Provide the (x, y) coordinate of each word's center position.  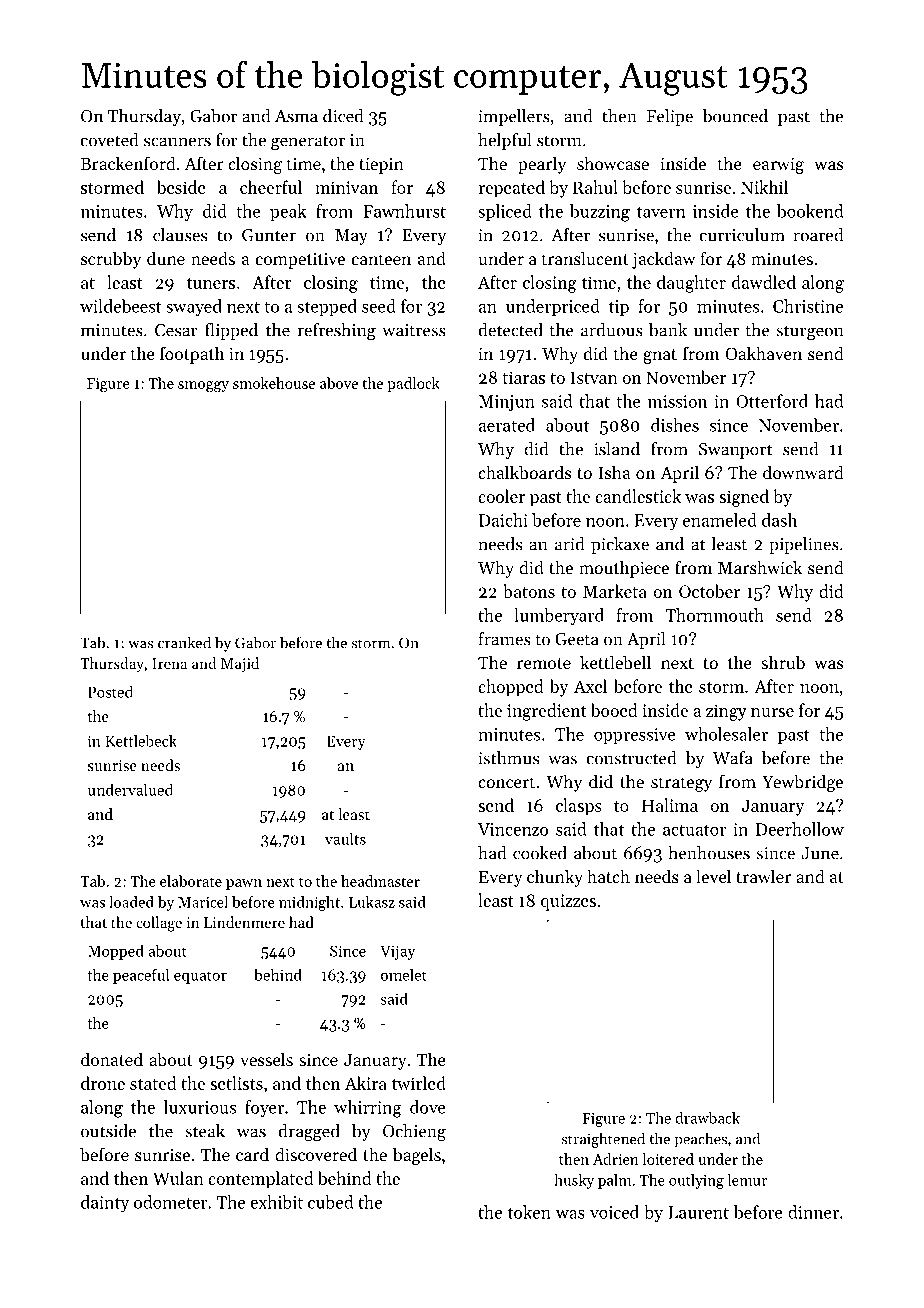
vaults (345, 838)
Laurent (699, 1212)
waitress (413, 330)
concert (506, 782)
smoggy (203, 387)
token (529, 1212)
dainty (105, 1204)
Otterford (772, 401)
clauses (180, 235)
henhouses (709, 853)
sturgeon (810, 333)
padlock (413, 384)
